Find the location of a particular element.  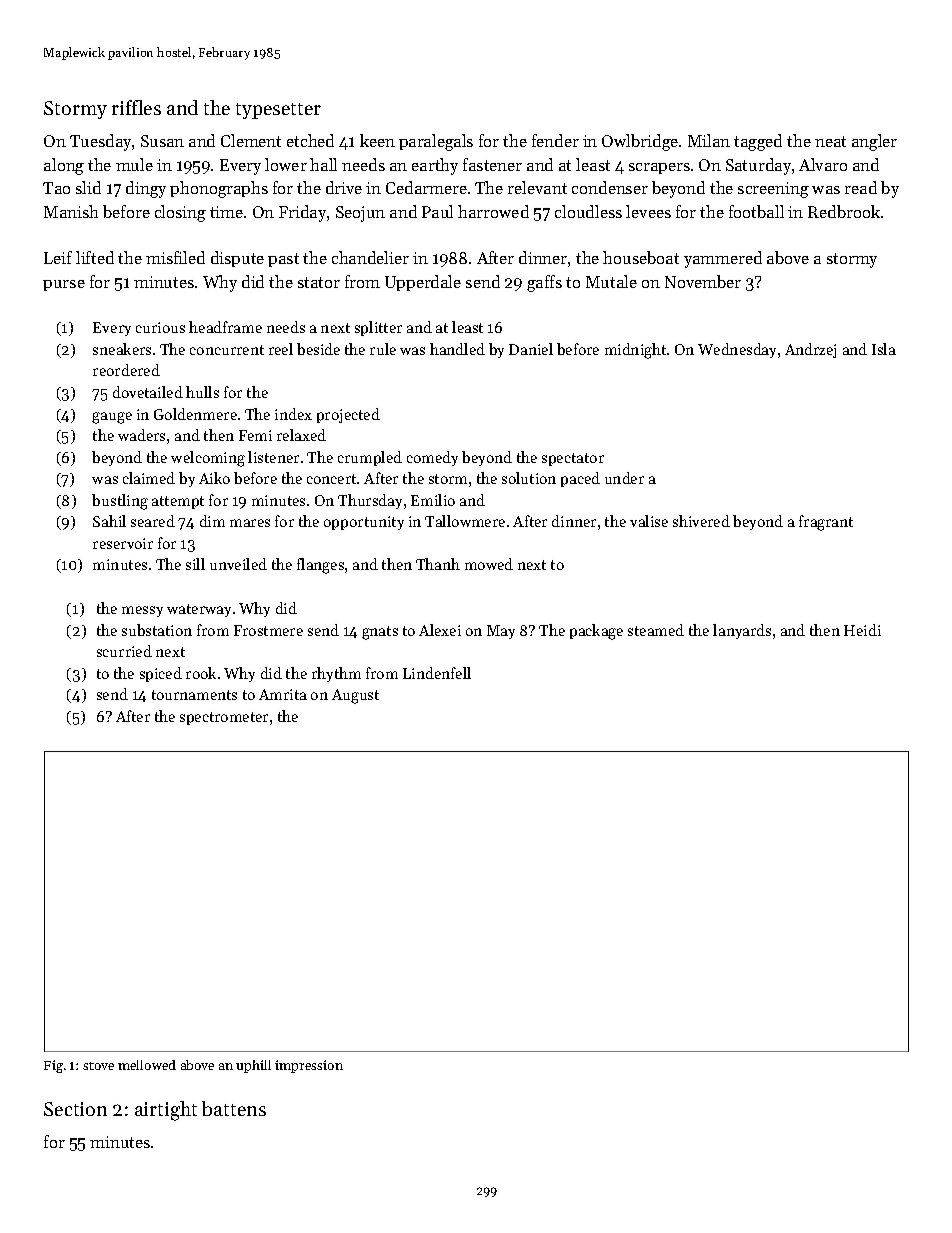

battens is located at coordinates (234, 1108).
